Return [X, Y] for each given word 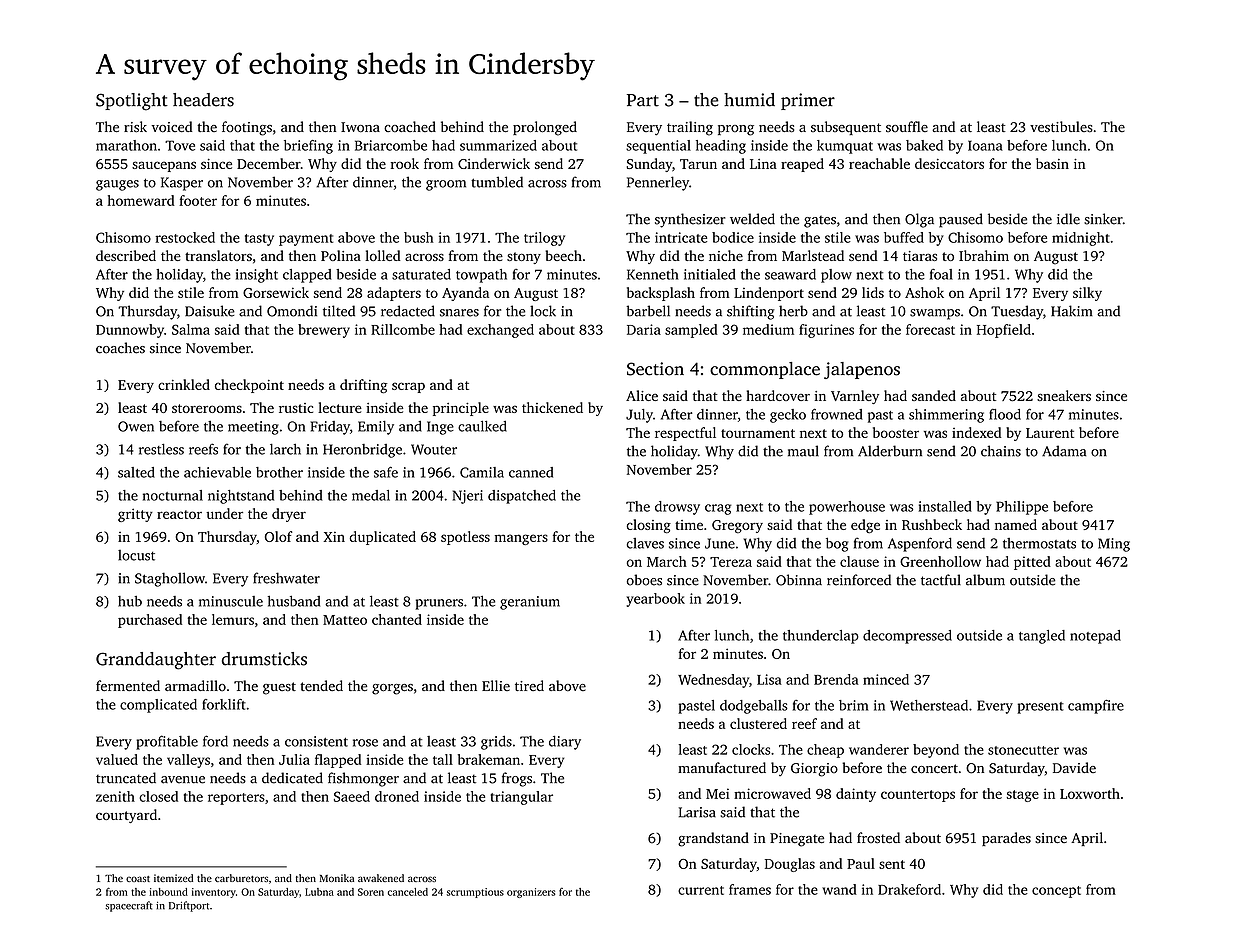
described [126, 255]
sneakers [1064, 395]
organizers [531, 893]
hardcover [778, 395]
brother [279, 472]
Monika [337, 878]
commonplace [765, 370]
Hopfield [1004, 331]
